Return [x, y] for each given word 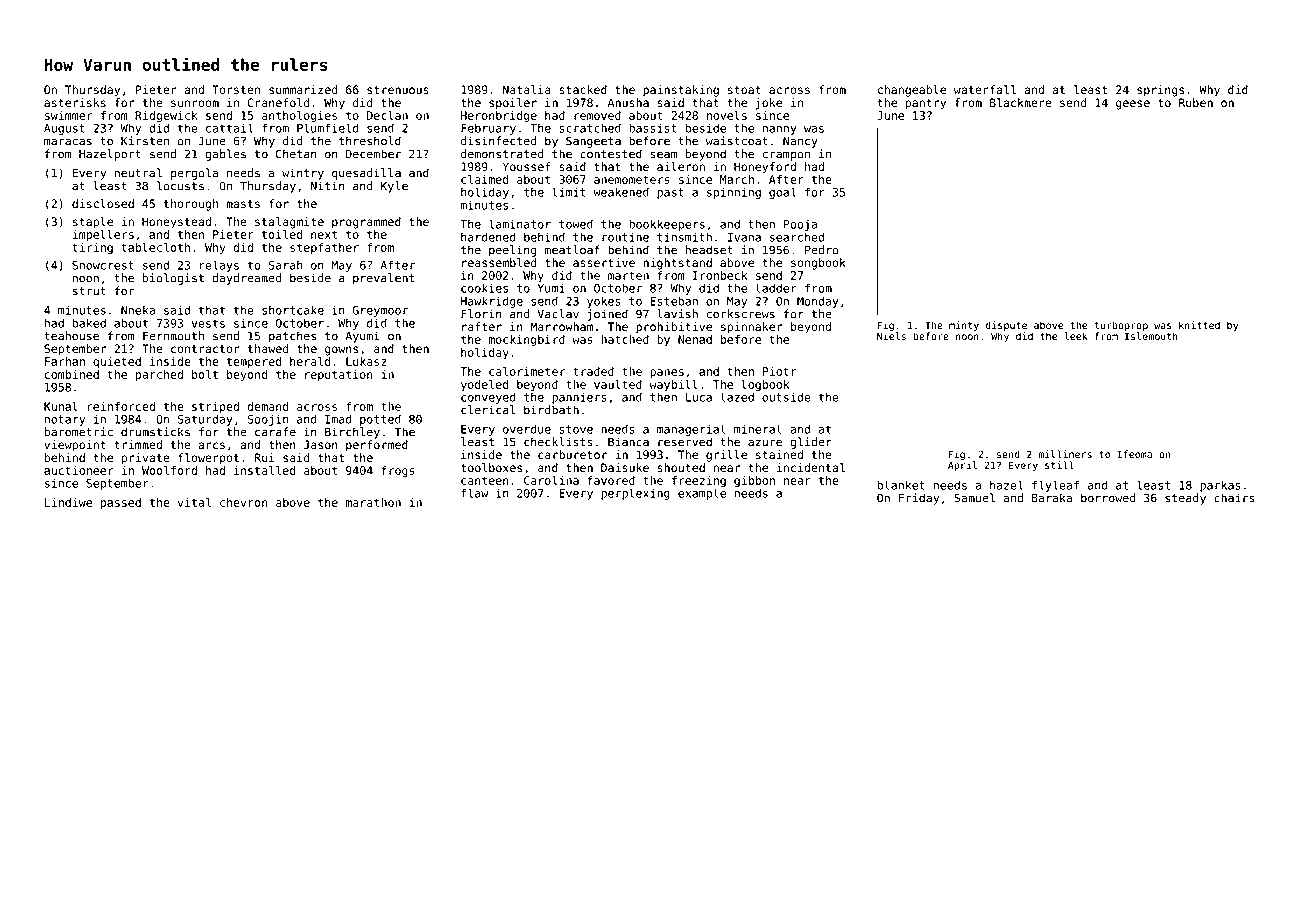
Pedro [822, 250]
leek [1076, 336]
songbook [818, 264]
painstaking [681, 91]
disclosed [103, 203]
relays [219, 266]
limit [569, 192]
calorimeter [527, 371]
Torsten [236, 89]
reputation [339, 375]
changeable [912, 91]
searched [797, 237]
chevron [244, 502]
